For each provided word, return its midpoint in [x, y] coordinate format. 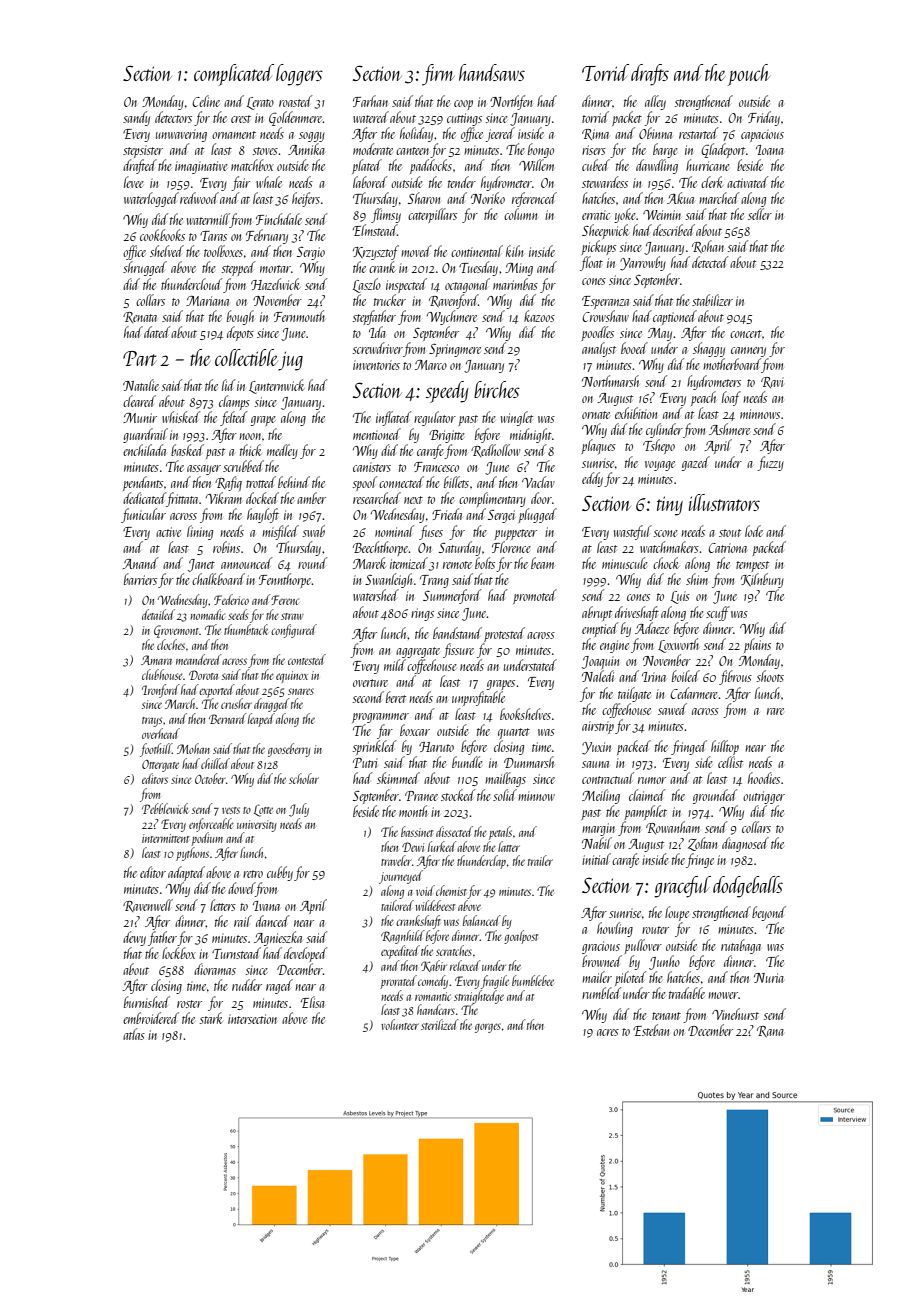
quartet [514, 733]
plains [757, 645]
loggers [299, 75]
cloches [171, 644]
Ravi [772, 382]
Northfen [511, 102]
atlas [134, 1034]
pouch [749, 75]
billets [456, 482]
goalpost [521, 937]
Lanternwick [277, 386]
